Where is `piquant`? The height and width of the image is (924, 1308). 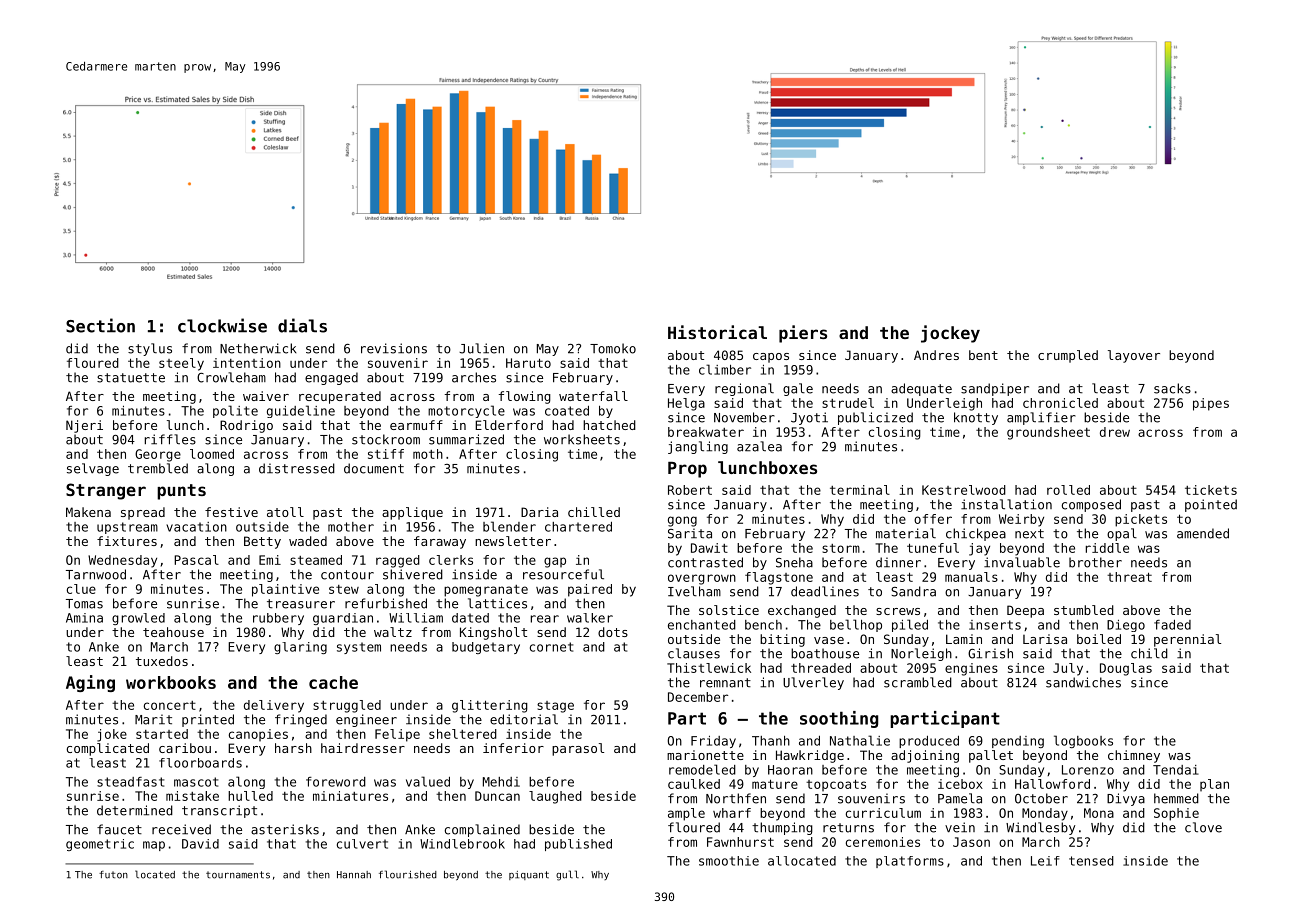 piquant is located at coordinates (529, 875).
